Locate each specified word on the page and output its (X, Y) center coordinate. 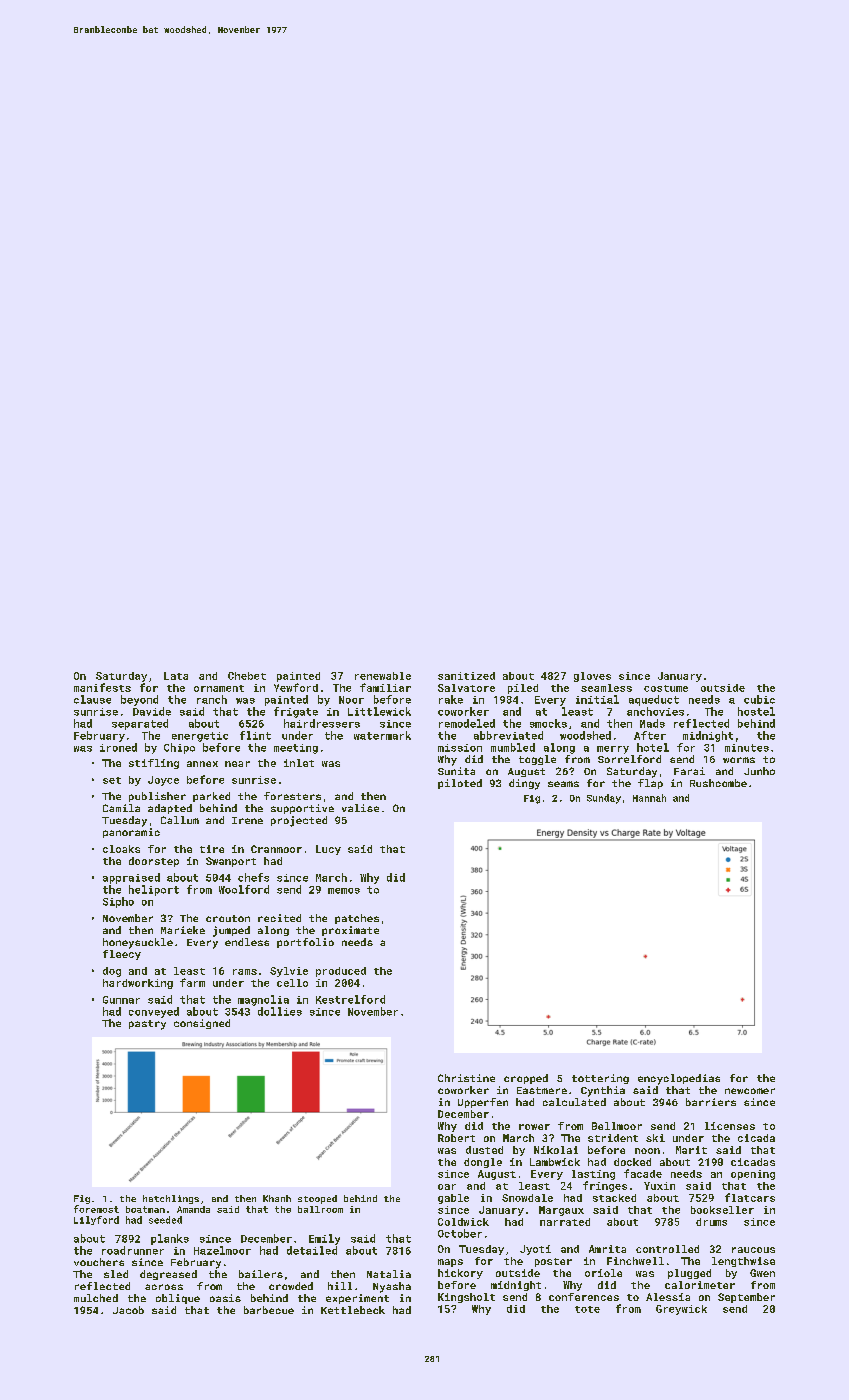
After (650, 735)
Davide (152, 711)
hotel (653, 747)
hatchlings (171, 1199)
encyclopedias (679, 1079)
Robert (456, 1138)
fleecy (122, 955)
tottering (600, 1079)
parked (211, 797)
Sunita (456, 771)
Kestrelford (350, 999)
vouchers (99, 1262)
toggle (537, 760)
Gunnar (121, 1000)
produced (341, 972)
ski (655, 1138)
